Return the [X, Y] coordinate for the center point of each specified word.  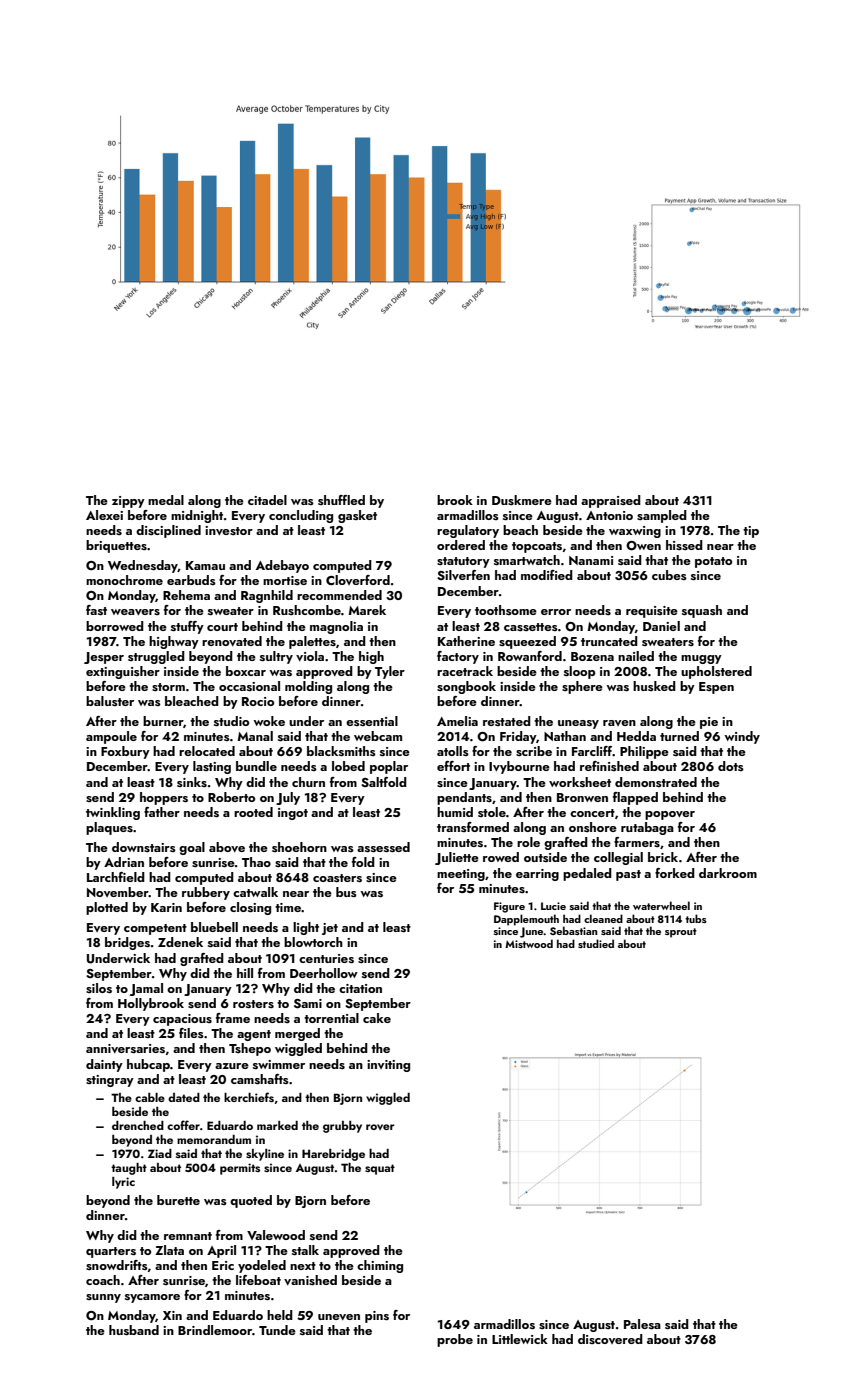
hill [245, 973]
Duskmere [522, 500]
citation [360, 988]
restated [507, 721]
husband [134, 1330]
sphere [582, 687]
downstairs [144, 847]
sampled [662, 516]
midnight [197, 516]
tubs [696, 918]
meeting [461, 875]
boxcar [246, 671]
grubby [342, 1127]
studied [596, 943]
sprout [681, 933]
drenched [138, 1125]
